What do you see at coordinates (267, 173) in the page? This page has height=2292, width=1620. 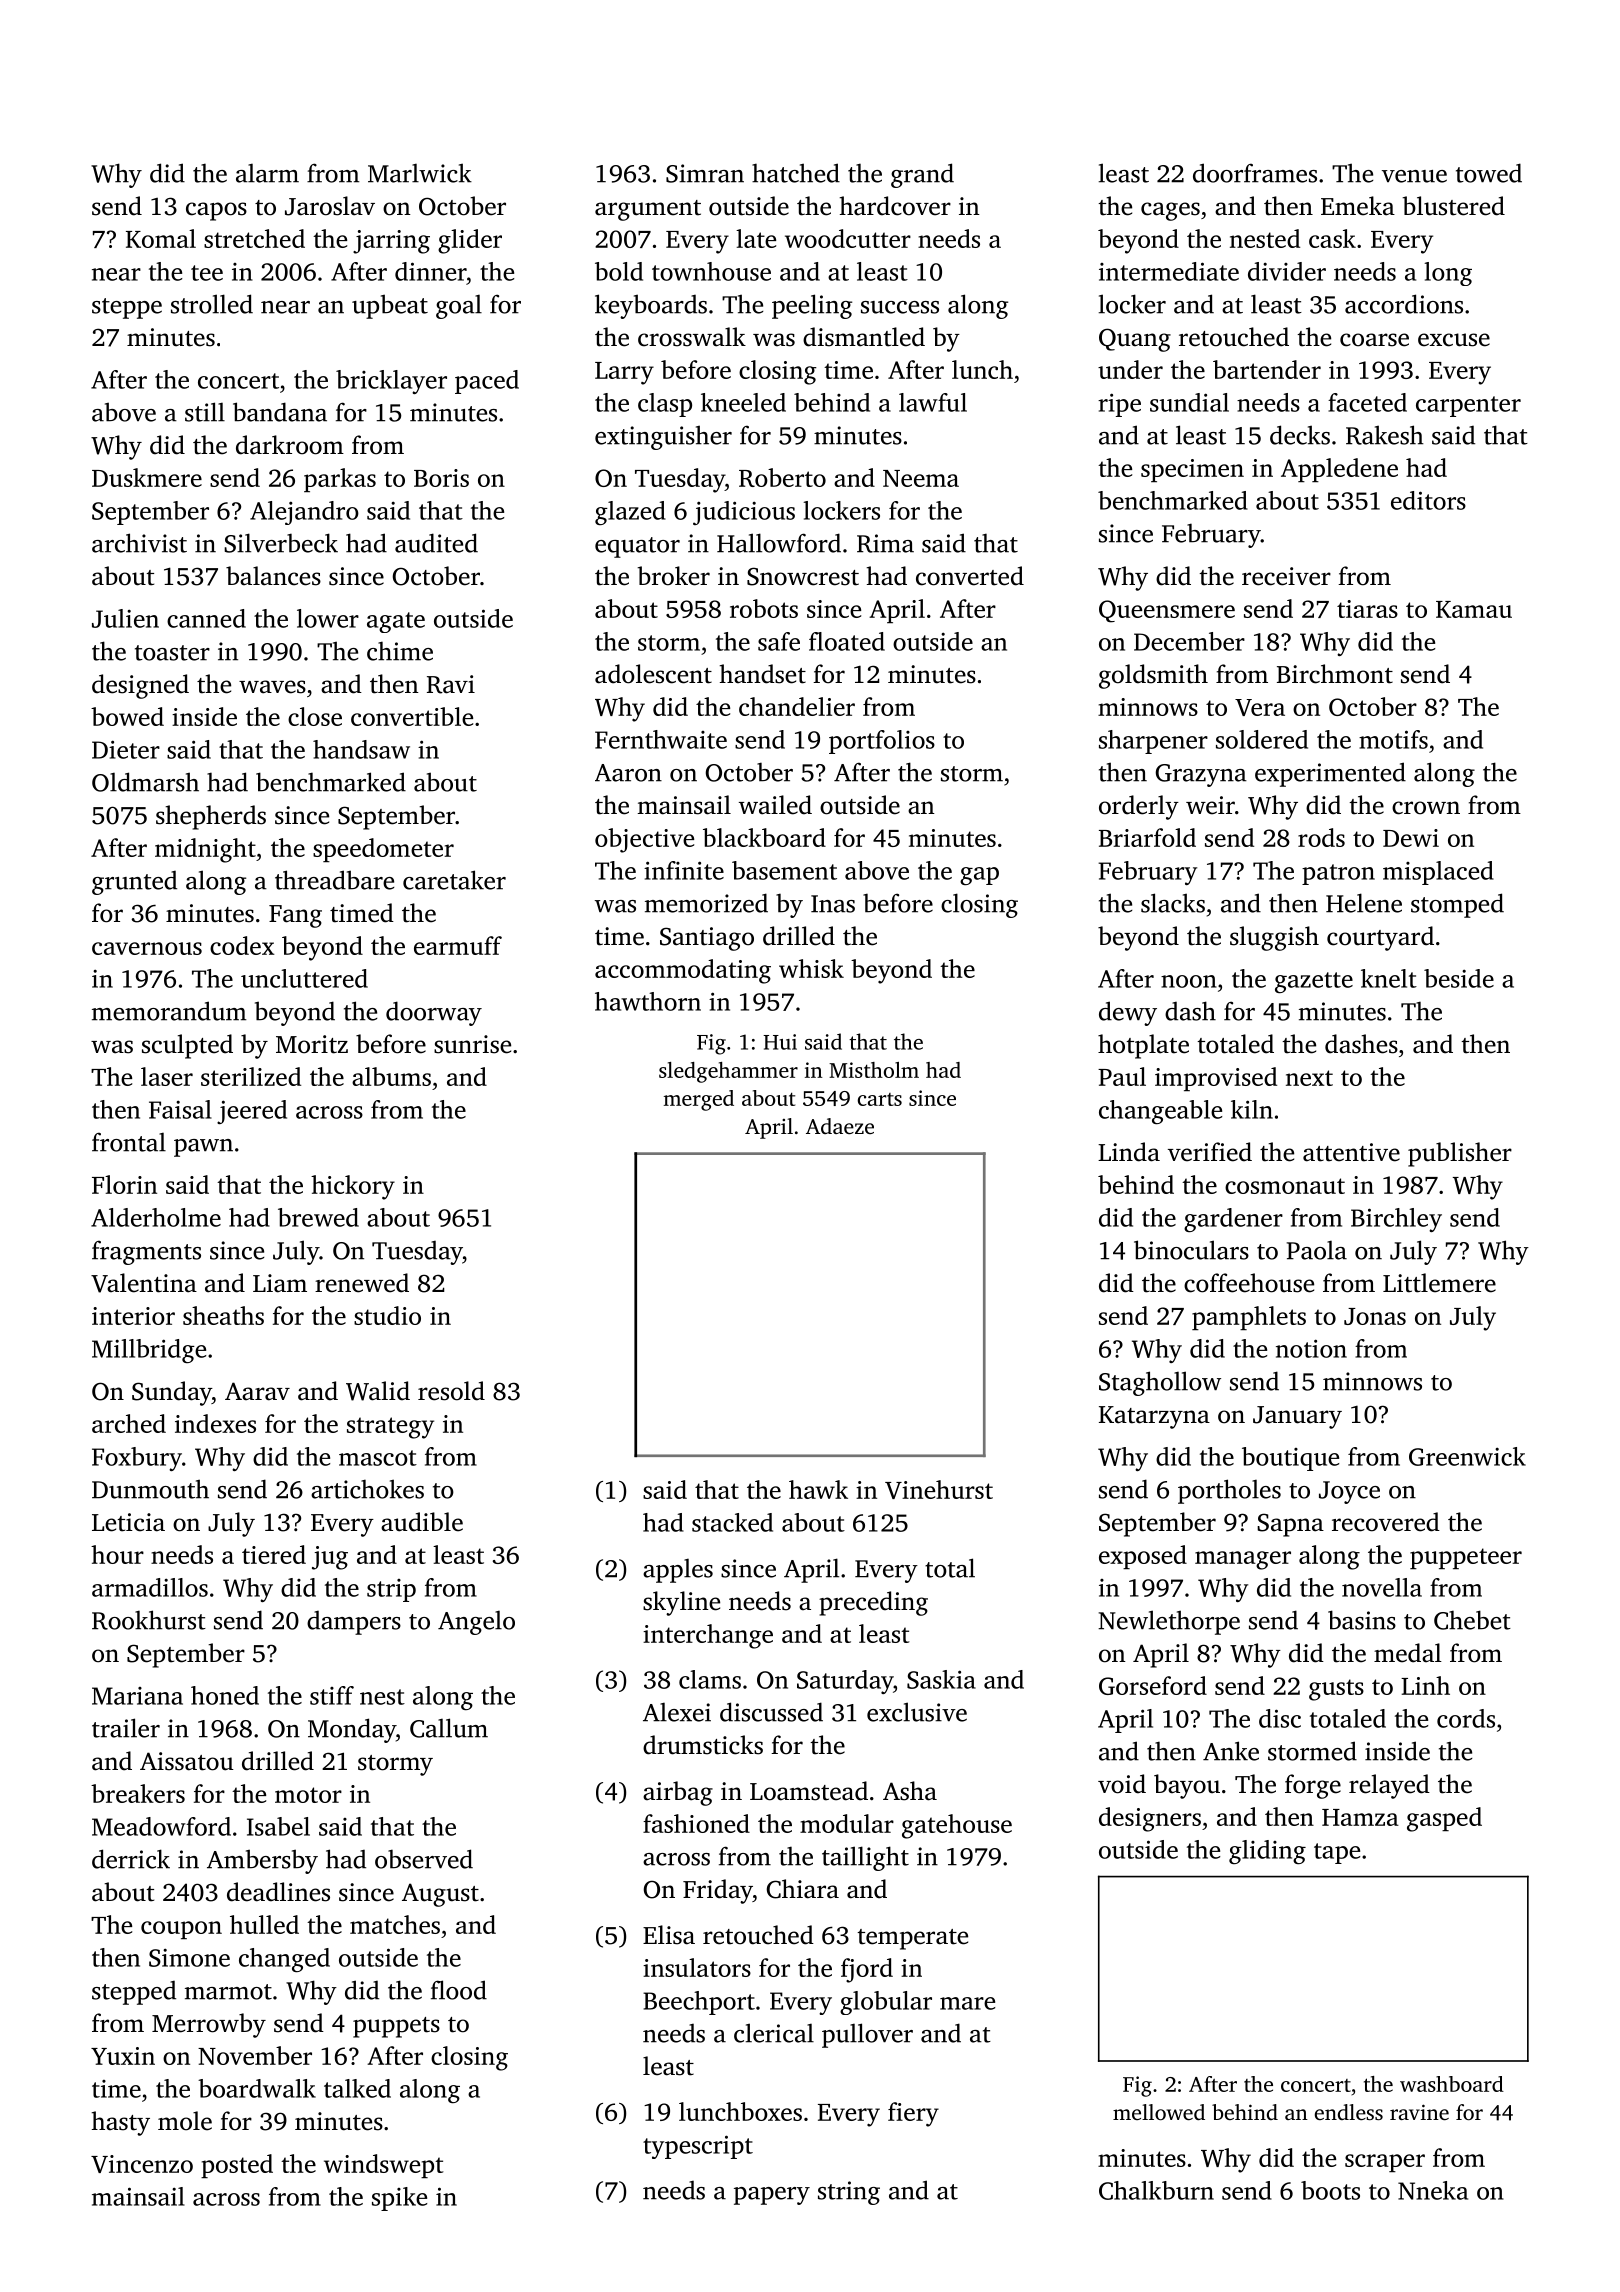 I see `alarm` at bounding box center [267, 173].
